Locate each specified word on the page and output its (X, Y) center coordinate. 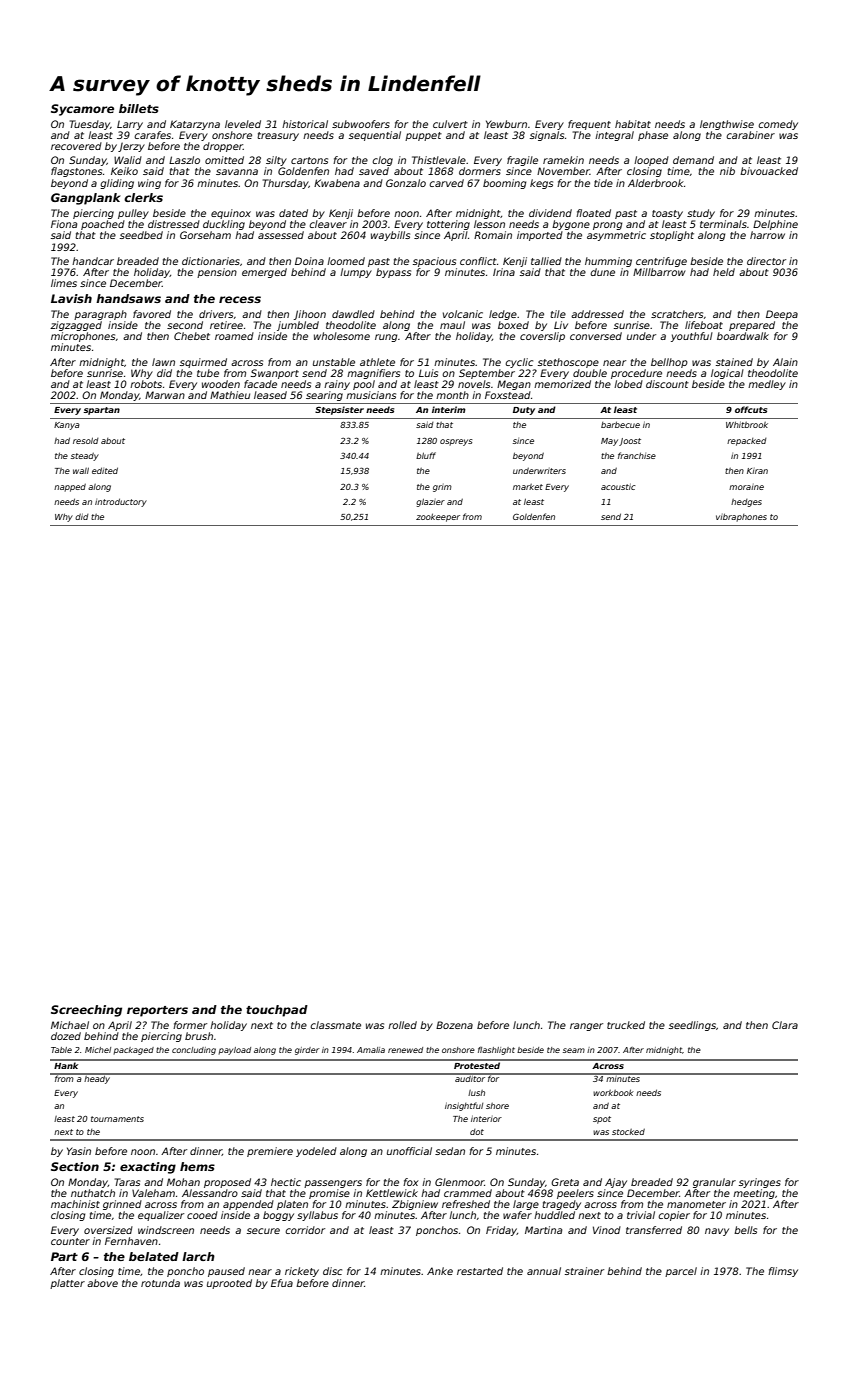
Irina (504, 272)
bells (745, 1230)
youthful (692, 337)
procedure (636, 374)
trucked (626, 1025)
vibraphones (741, 517)
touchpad (277, 1011)
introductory (121, 502)
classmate (336, 1025)
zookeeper (438, 517)
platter (67, 1284)
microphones (83, 337)
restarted (480, 1271)
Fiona (64, 224)
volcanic (463, 314)
